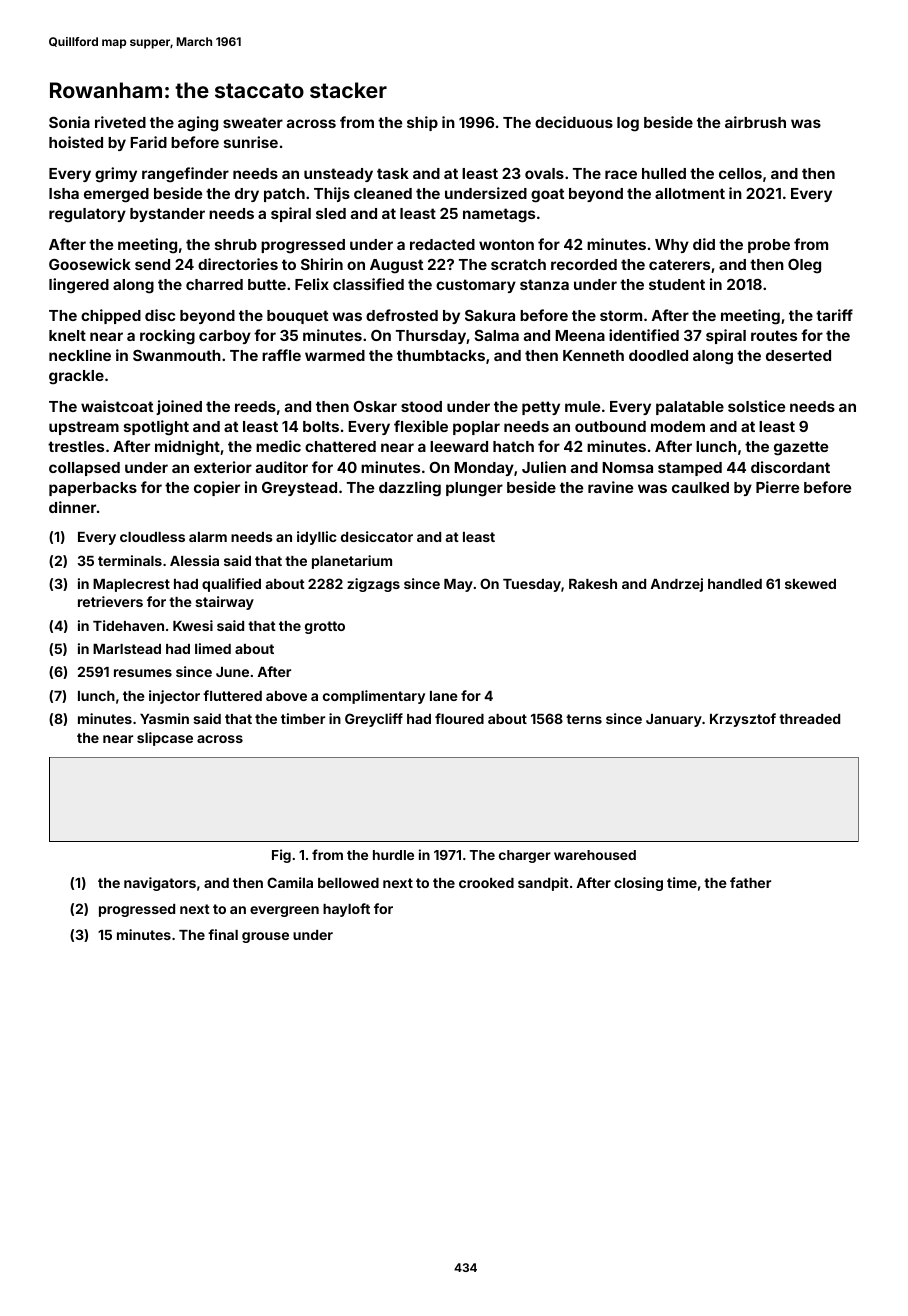 The image size is (908, 1316). What do you see at coordinates (574, 122) in the screenshot?
I see `deciduous` at bounding box center [574, 122].
